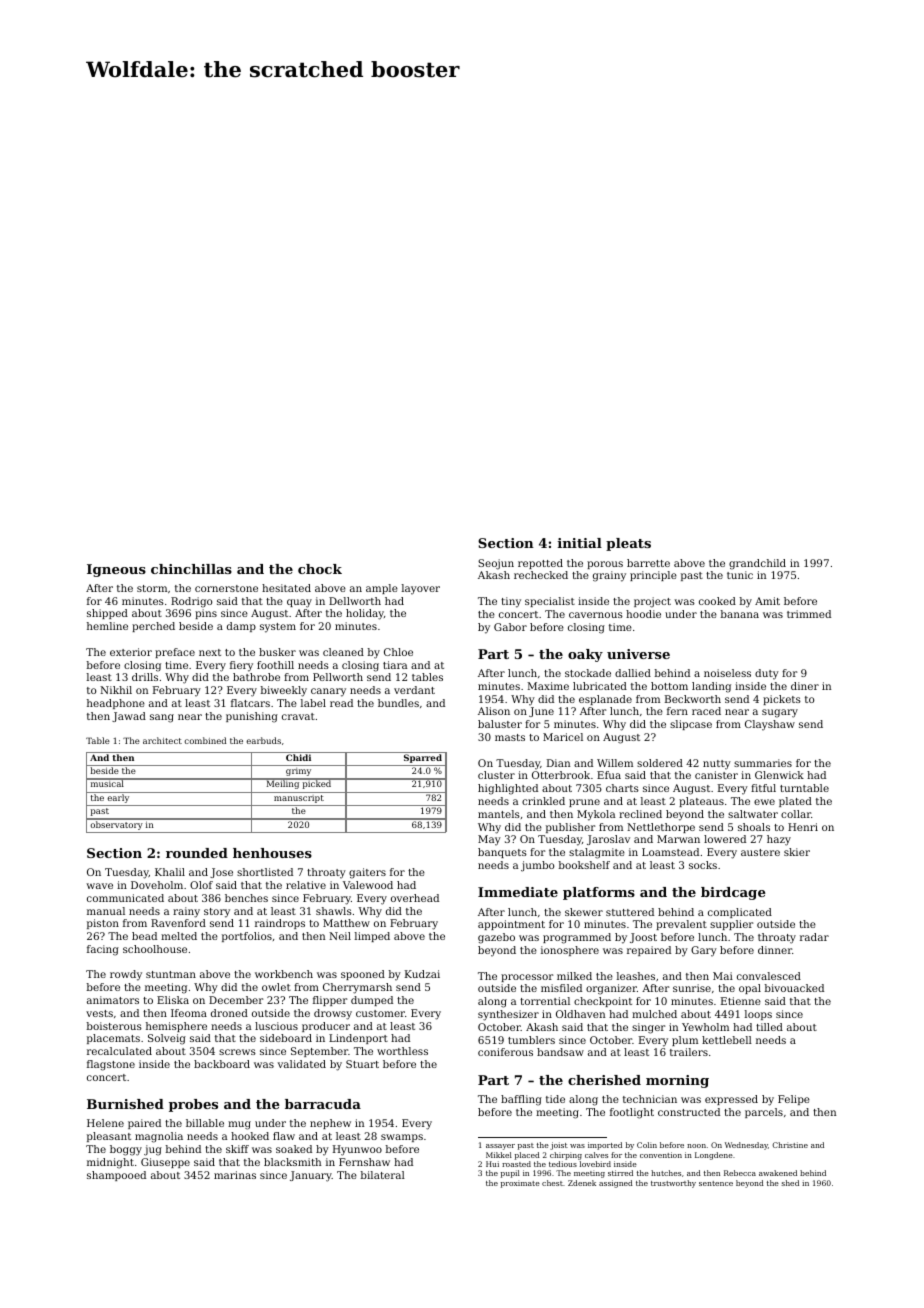 This screenshot has height=1308, width=924. I want to click on marinas, so click(235, 1175).
